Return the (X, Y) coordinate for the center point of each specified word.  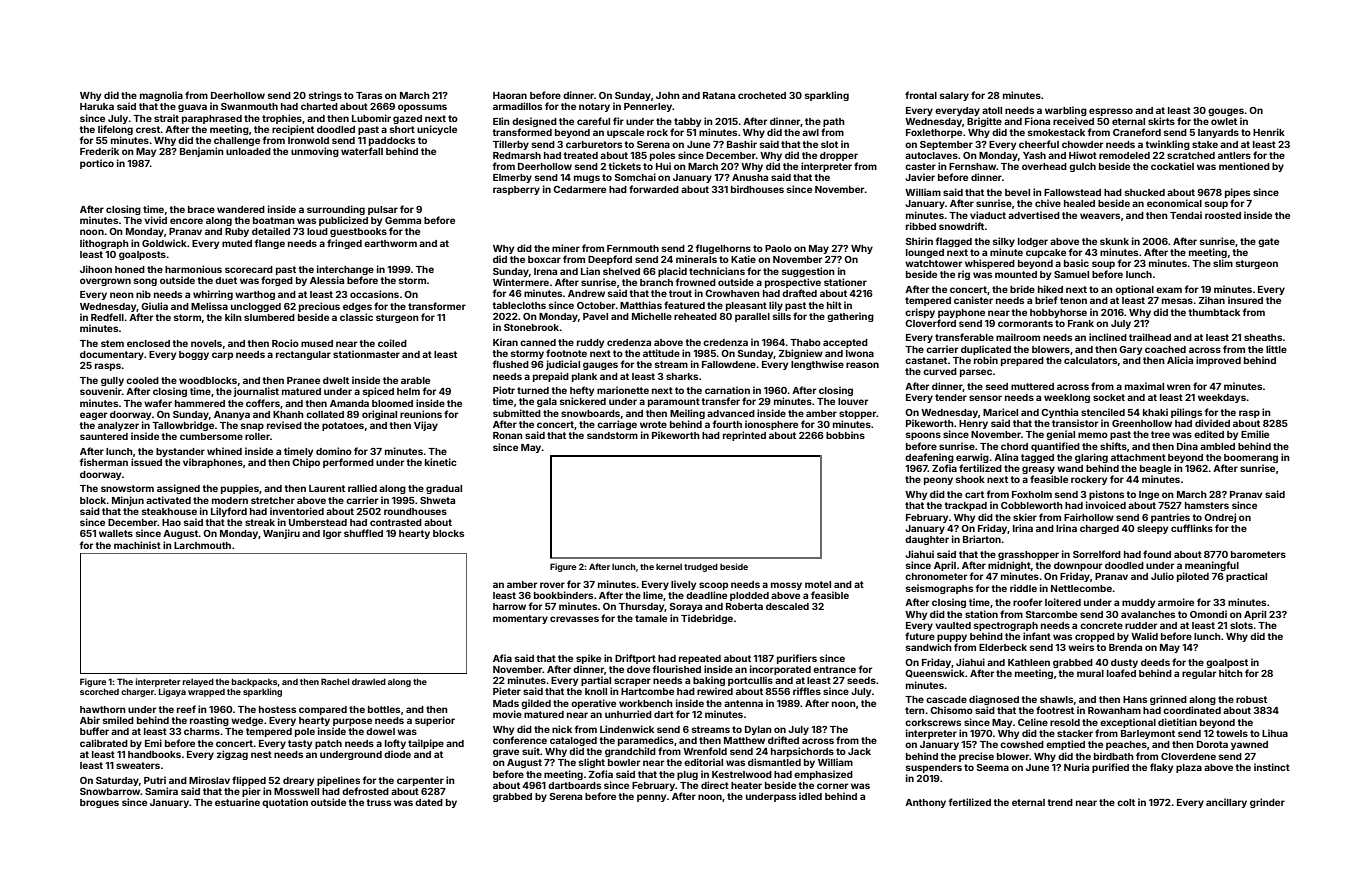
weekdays (1222, 398)
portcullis (750, 681)
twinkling (1168, 145)
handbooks (154, 754)
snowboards (590, 413)
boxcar (544, 259)
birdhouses (757, 189)
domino (334, 451)
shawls (1056, 699)
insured (1245, 300)
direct (715, 785)
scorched (99, 691)
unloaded (248, 151)
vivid (155, 220)
